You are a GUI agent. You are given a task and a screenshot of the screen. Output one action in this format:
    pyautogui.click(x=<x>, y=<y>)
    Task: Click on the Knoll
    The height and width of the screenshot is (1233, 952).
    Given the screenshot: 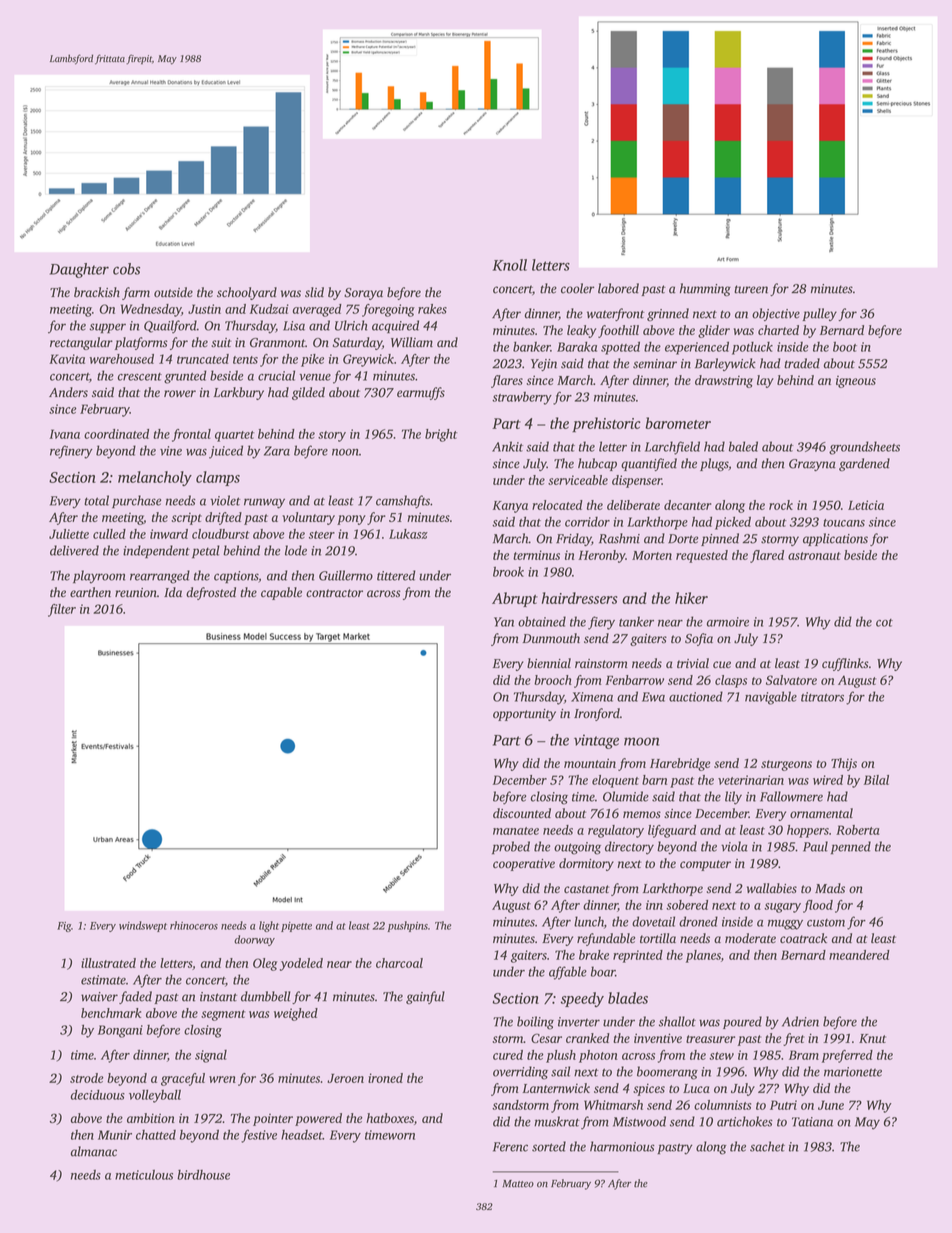 What is the action you would take?
    pyautogui.click(x=510, y=265)
